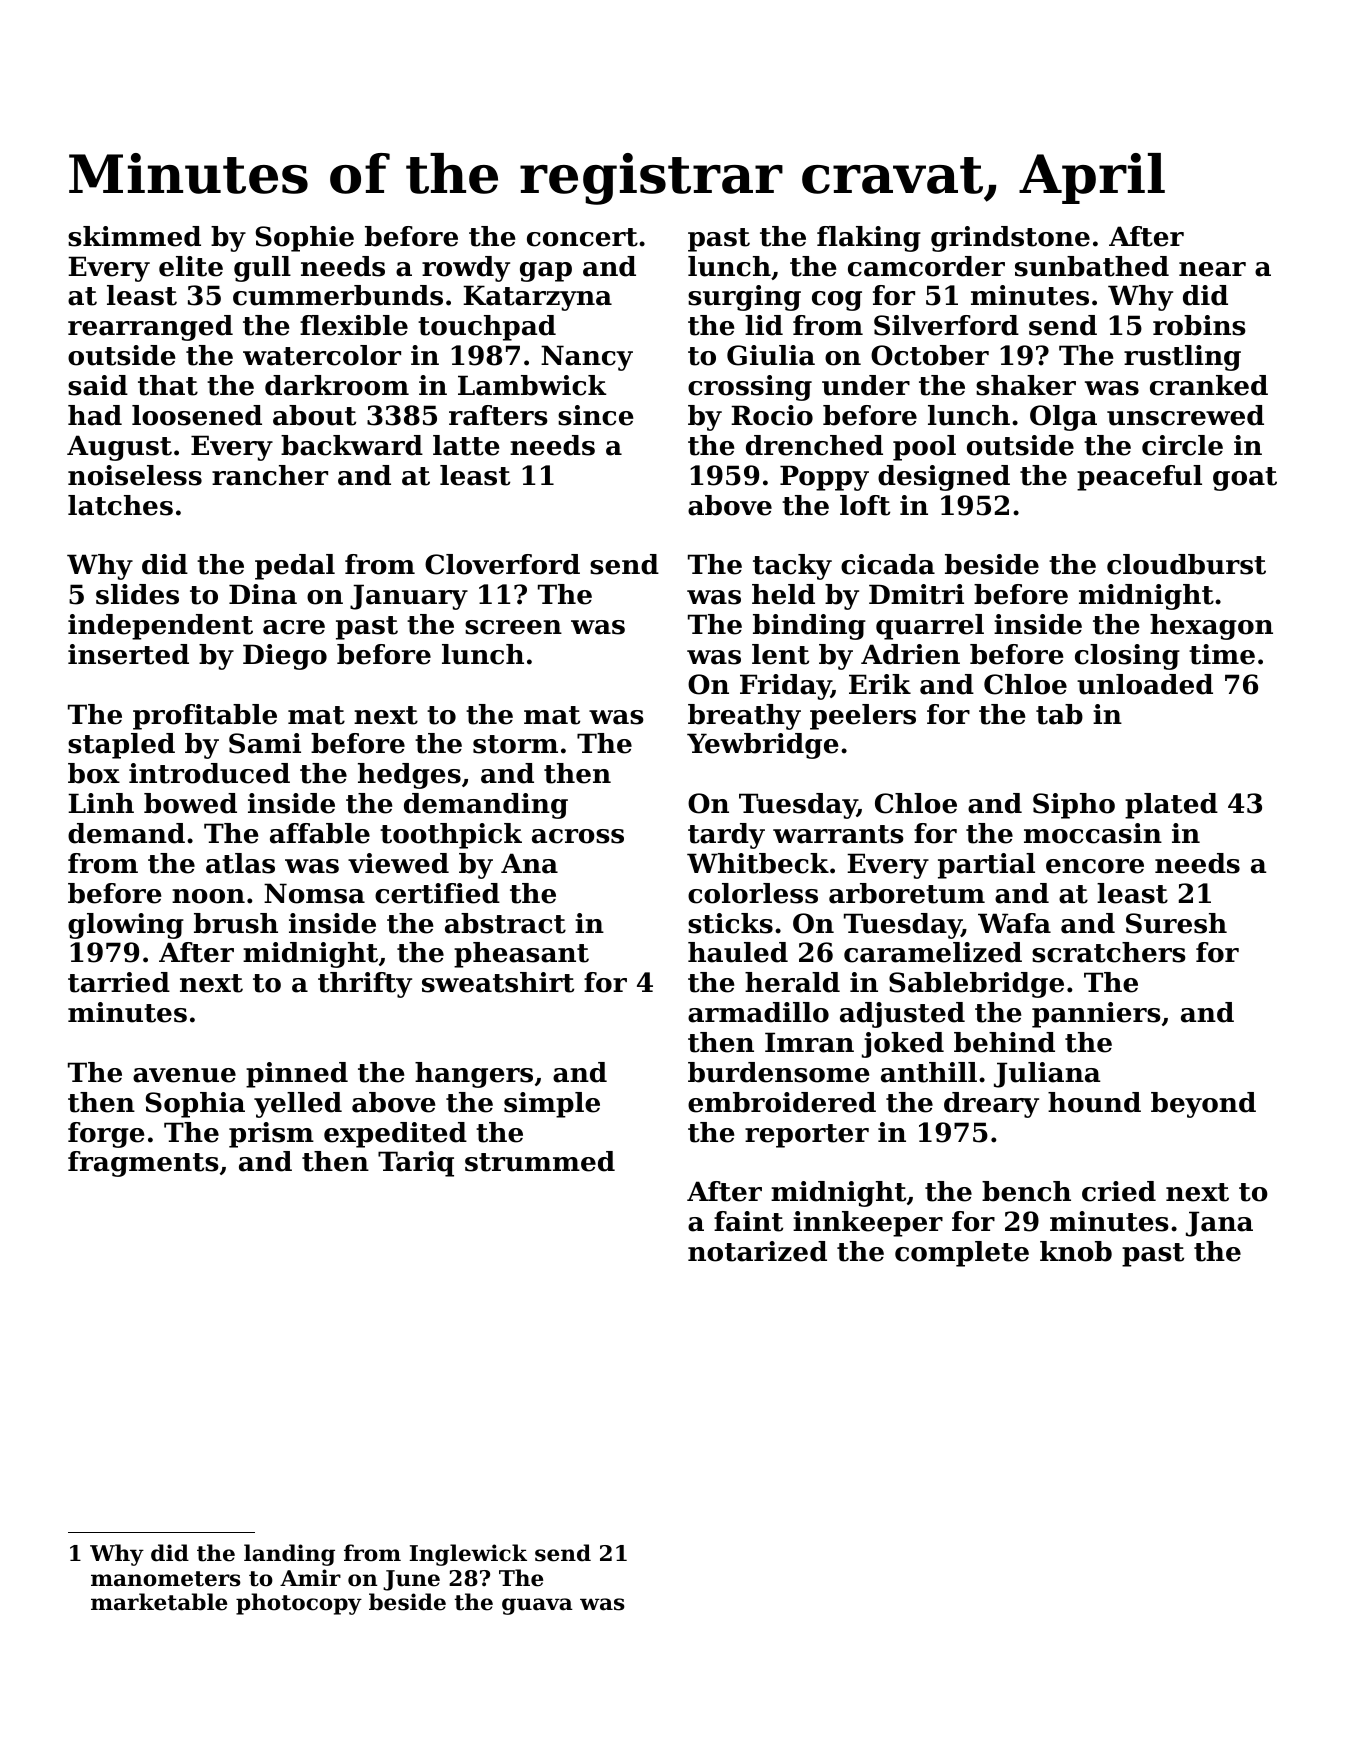 This image has height=1744, width=1347. Describe the element at coordinates (1219, 1224) in the image. I see `Jana` at that location.
